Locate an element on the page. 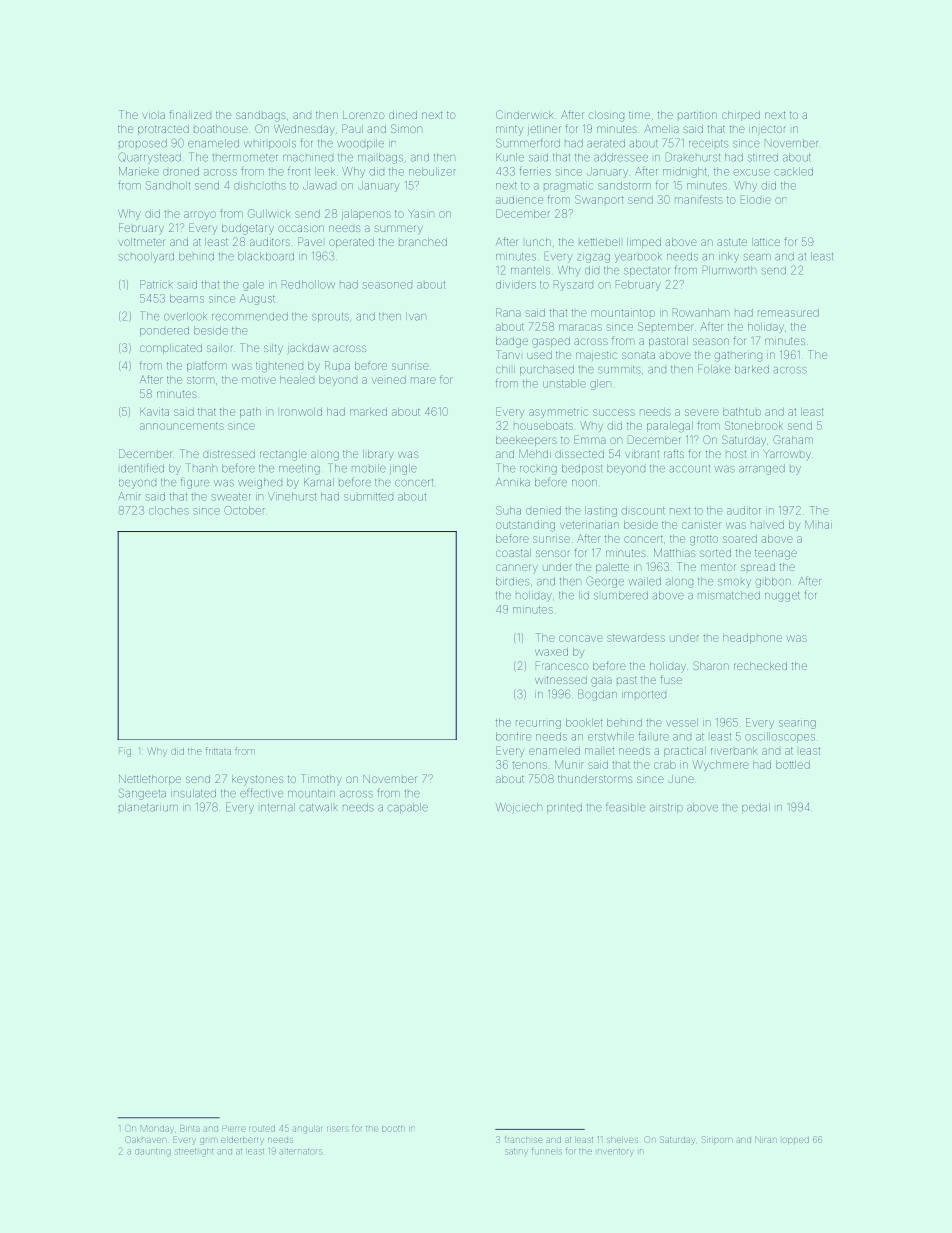 The height and width of the image is (1233, 952). closing is located at coordinates (606, 116).
